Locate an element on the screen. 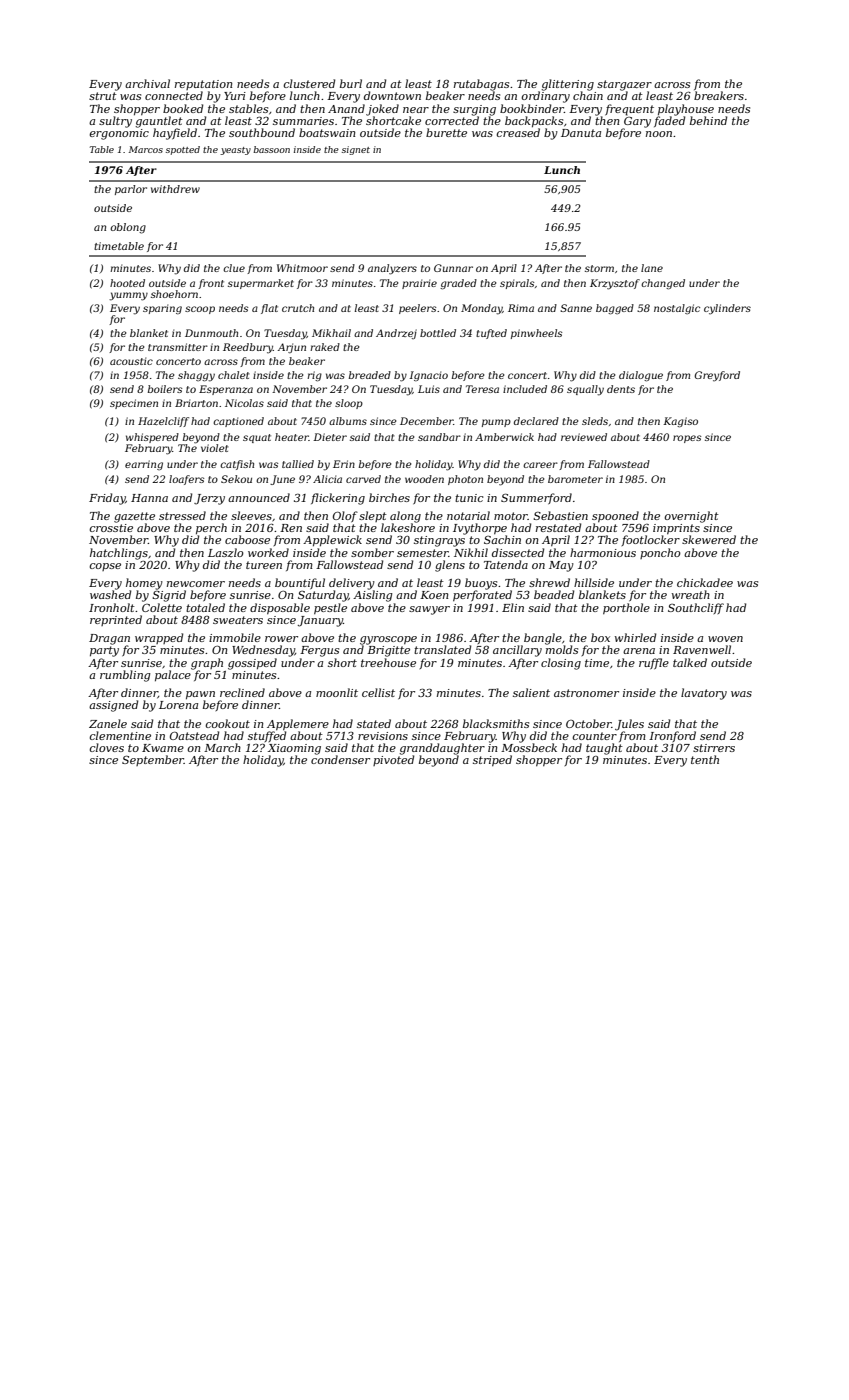  motor is located at coordinates (511, 516).
